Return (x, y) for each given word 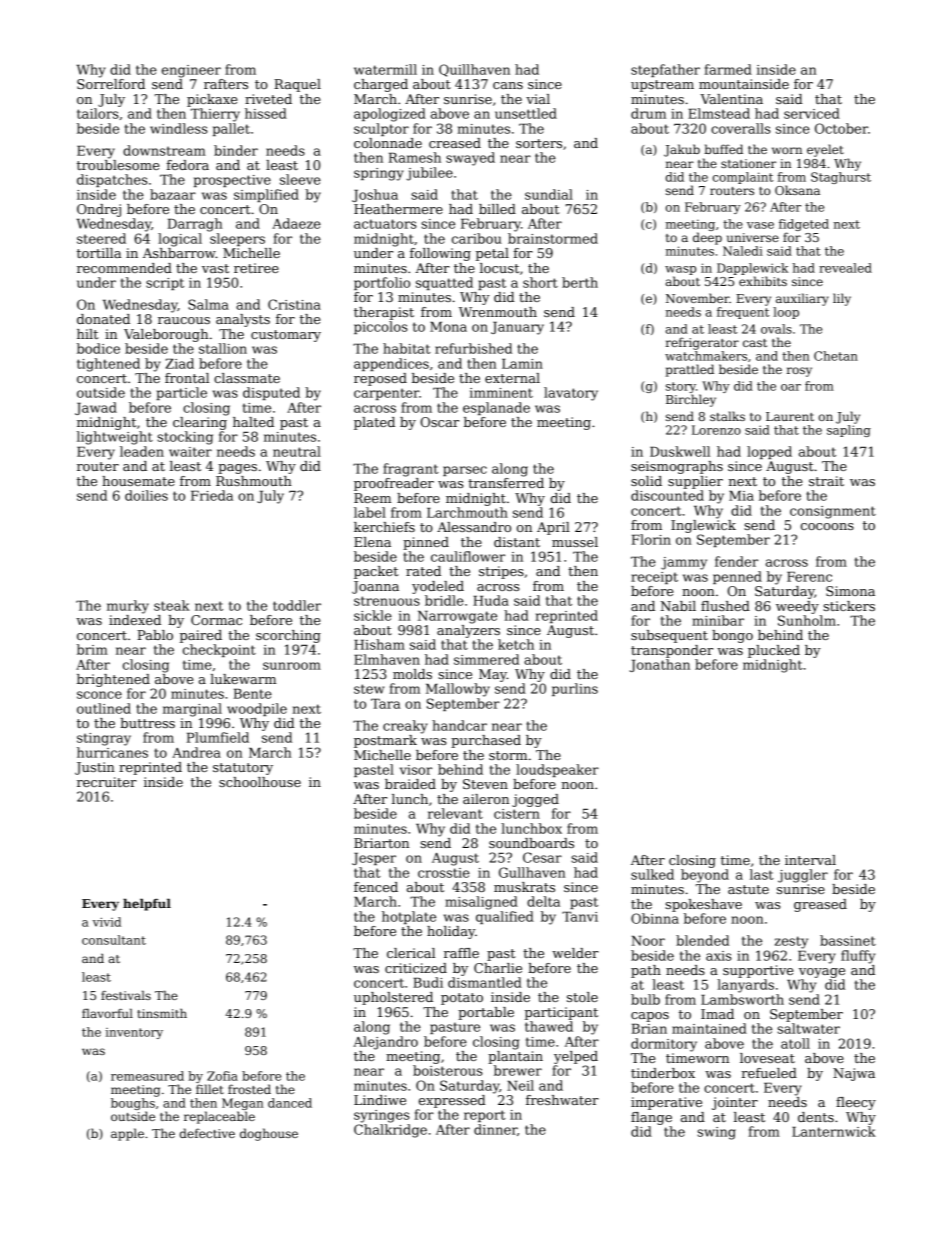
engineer (191, 71)
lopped (769, 452)
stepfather (665, 70)
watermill (385, 69)
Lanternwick (834, 1131)
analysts (243, 320)
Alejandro (385, 1043)
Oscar (439, 422)
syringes (382, 1116)
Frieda (212, 495)
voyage (822, 973)
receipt (654, 578)
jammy (684, 563)
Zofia (222, 1076)
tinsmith (162, 1013)
